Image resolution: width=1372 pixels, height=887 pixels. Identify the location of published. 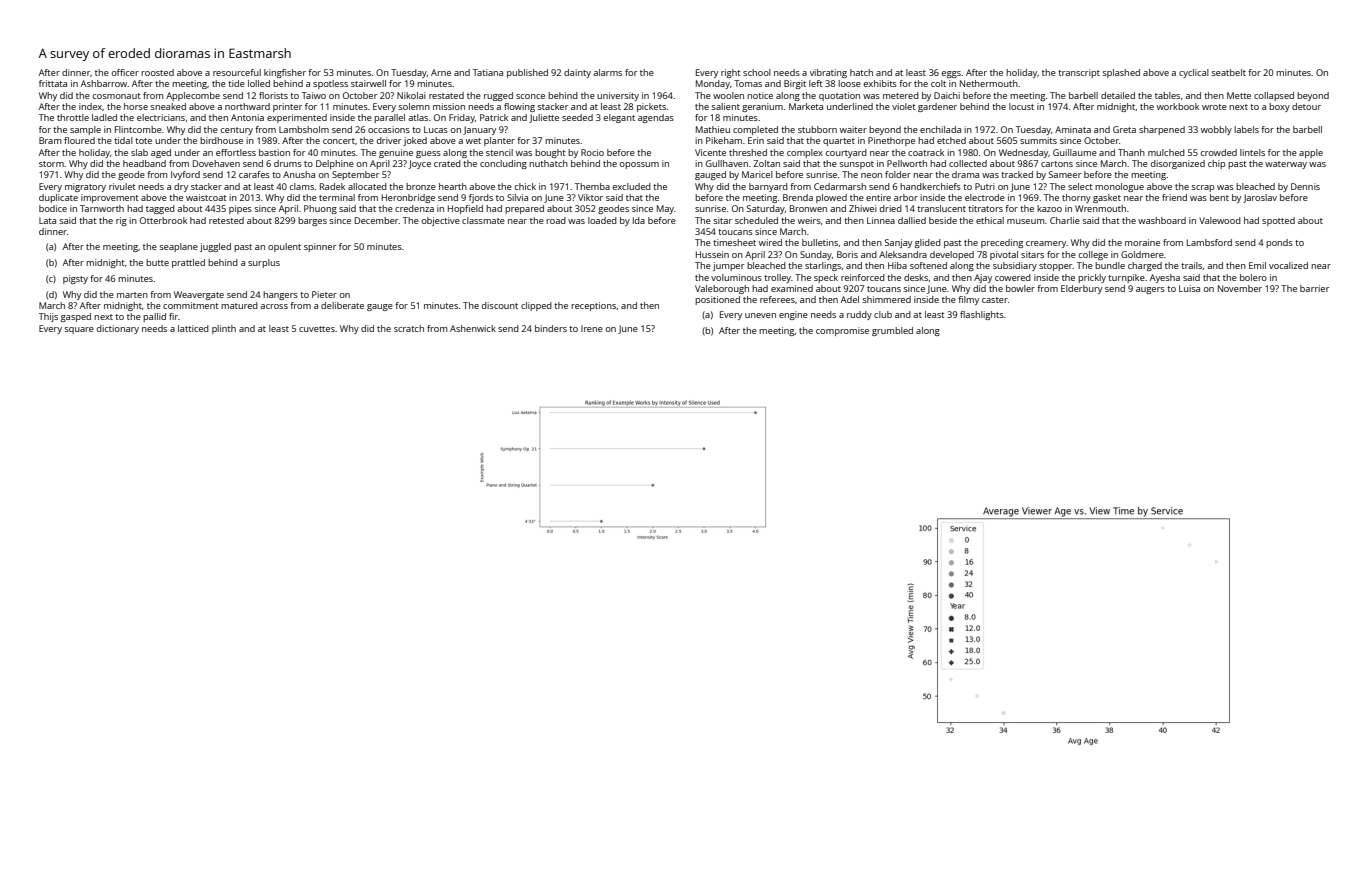
(527, 73).
